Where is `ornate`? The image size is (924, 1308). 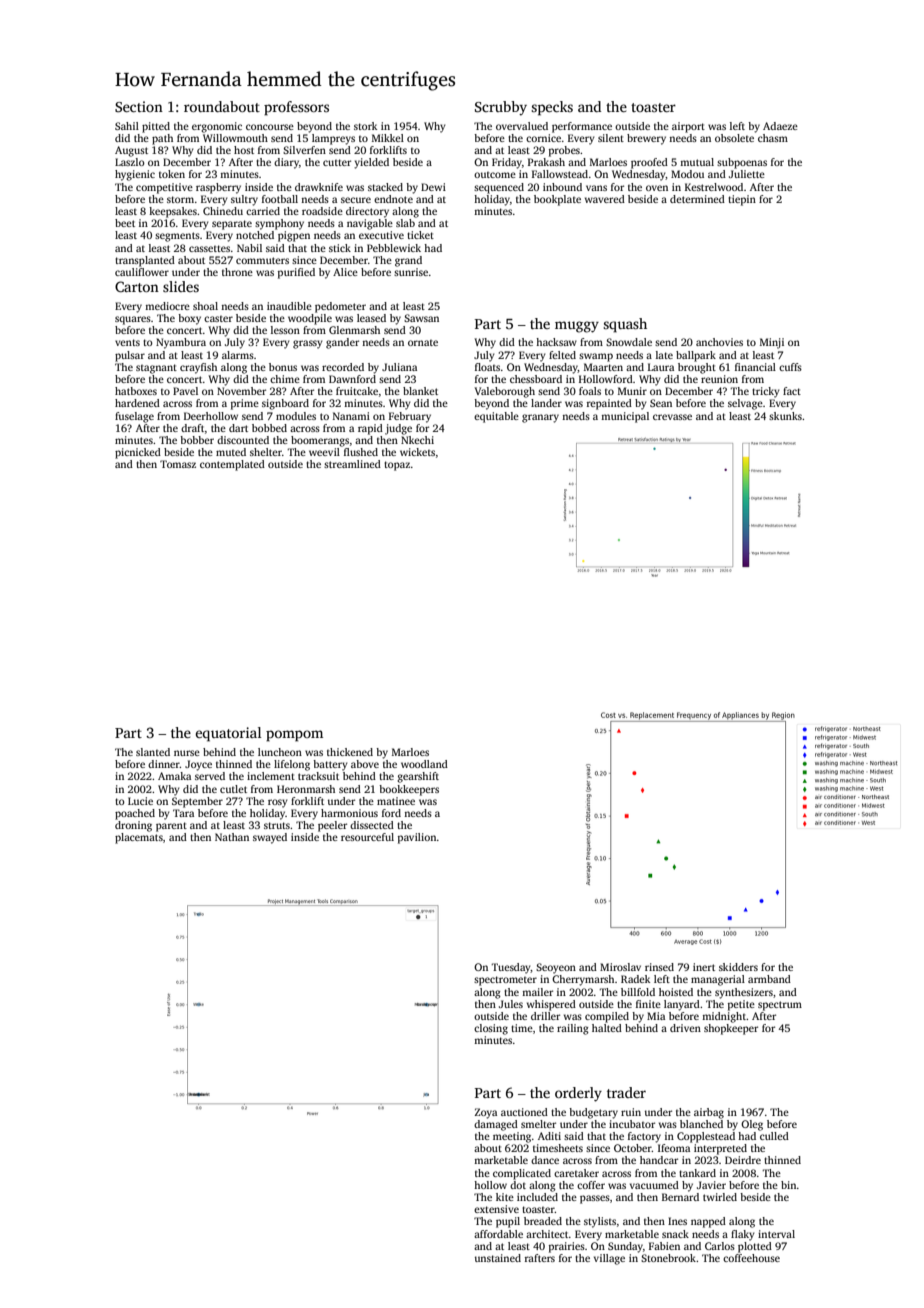
ornate is located at coordinates (423, 343).
